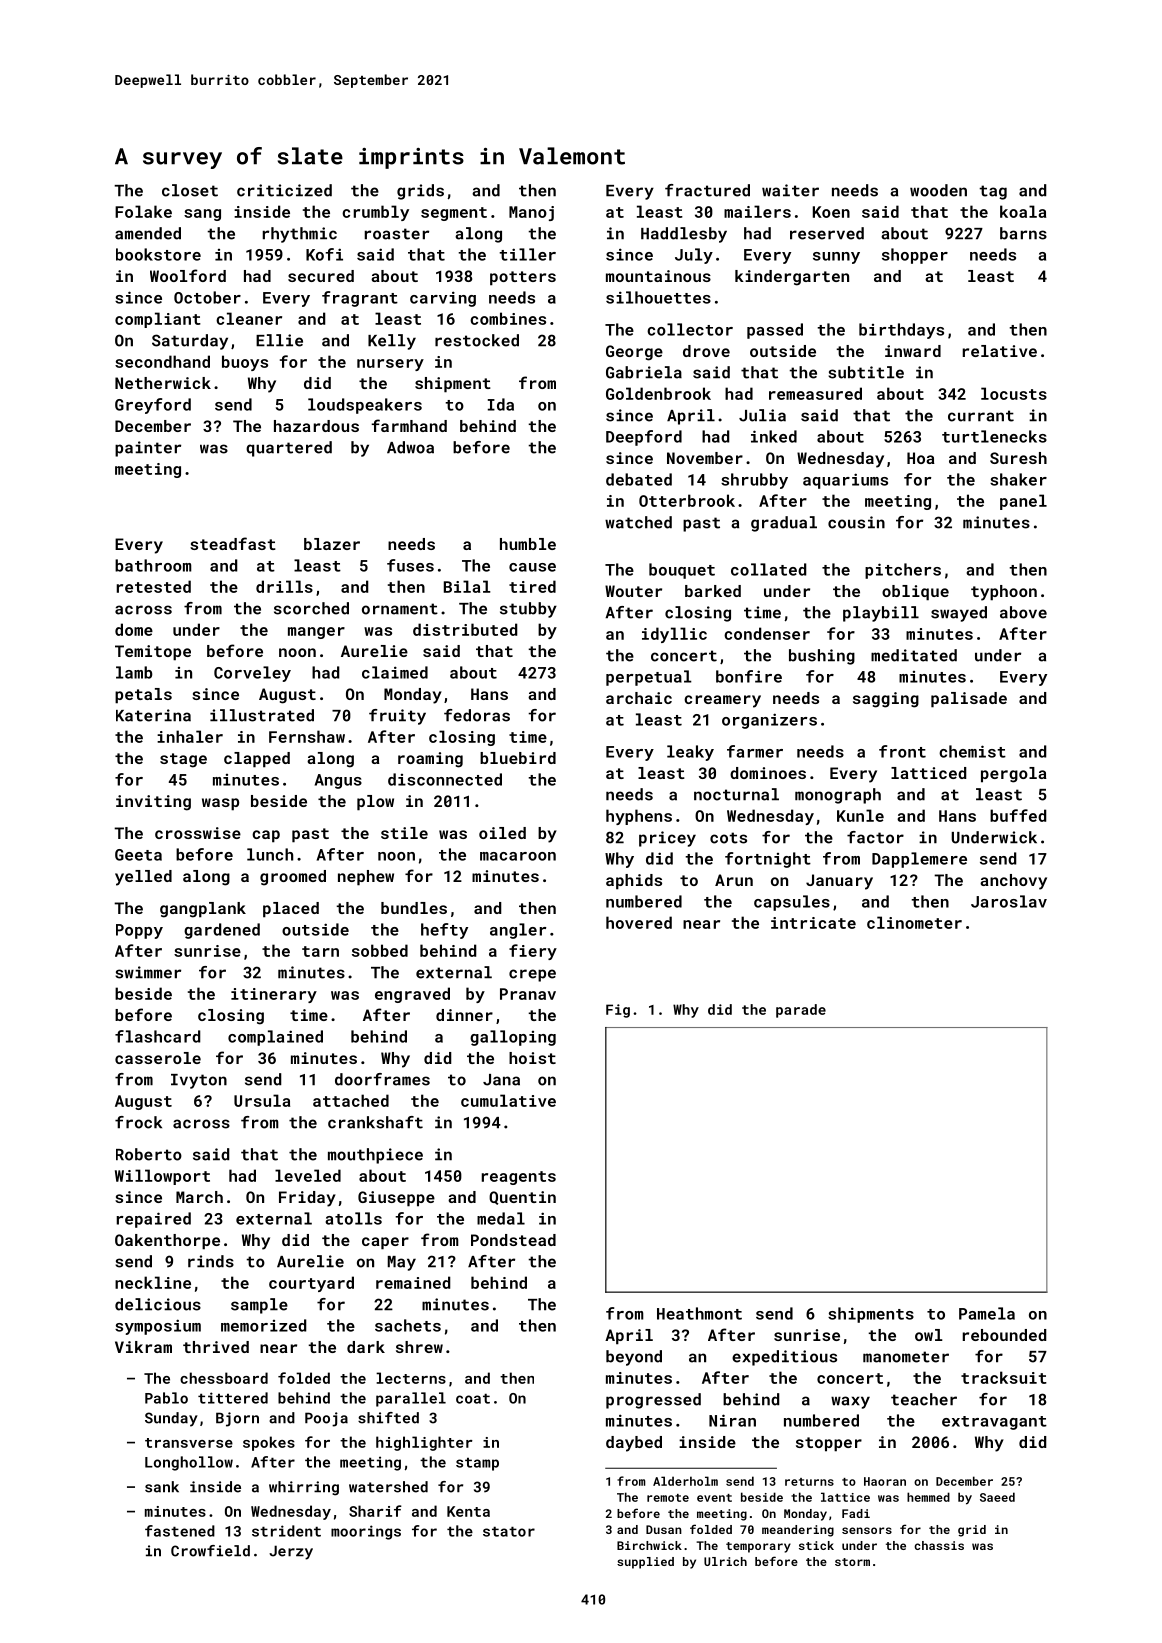 Image resolution: width=1162 pixels, height=1643 pixels. Describe the element at coordinates (143, 1347) in the screenshot. I see `Vikram` at that location.
